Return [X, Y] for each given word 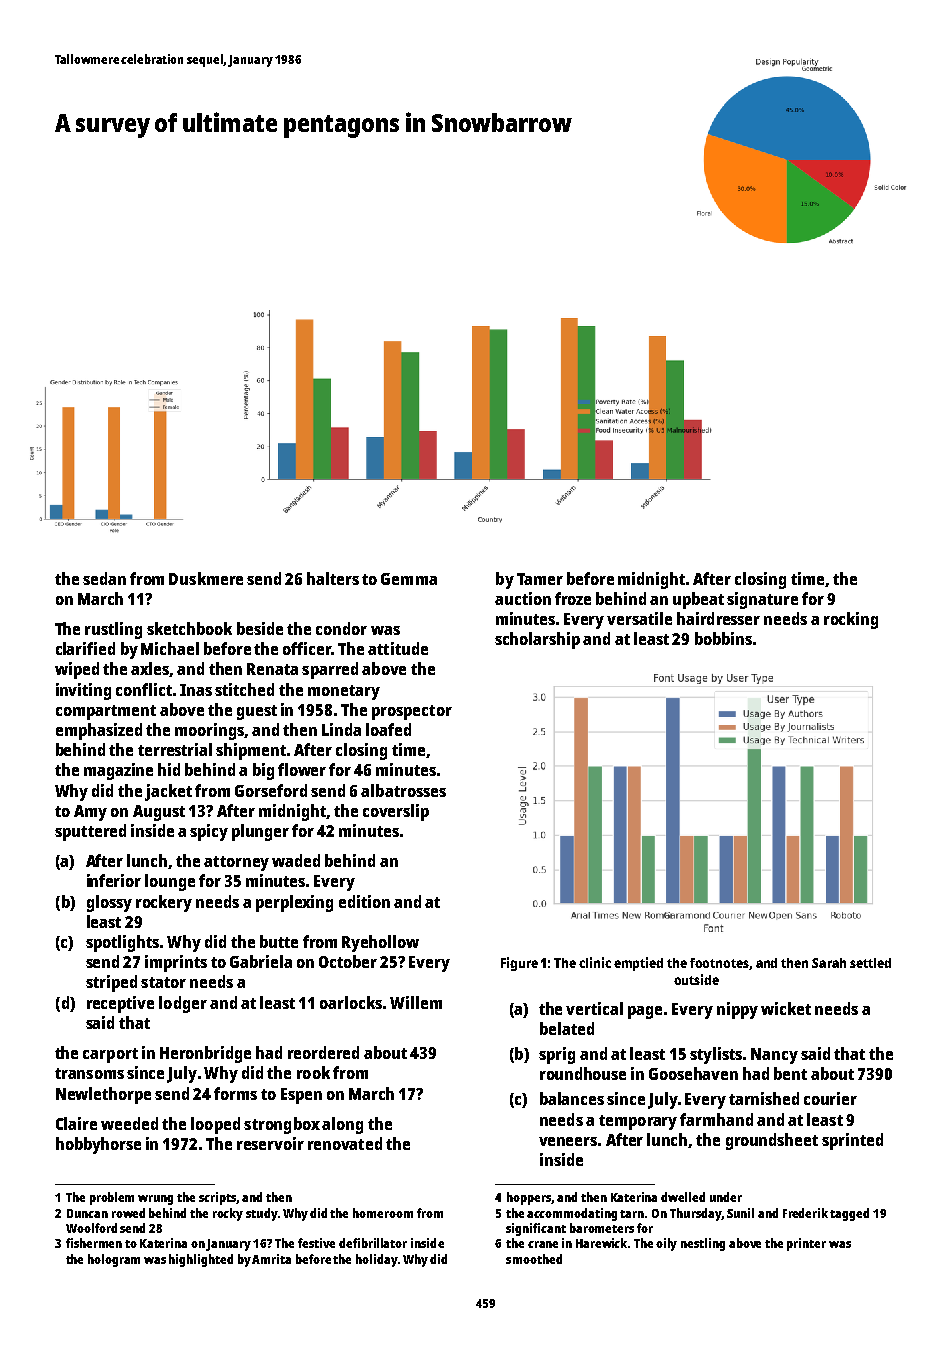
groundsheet [772, 1141]
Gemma [409, 579]
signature [762, 600]
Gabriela [261, 961]
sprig [557, 1055]
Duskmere [206, 578]
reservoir [270, 1143]
